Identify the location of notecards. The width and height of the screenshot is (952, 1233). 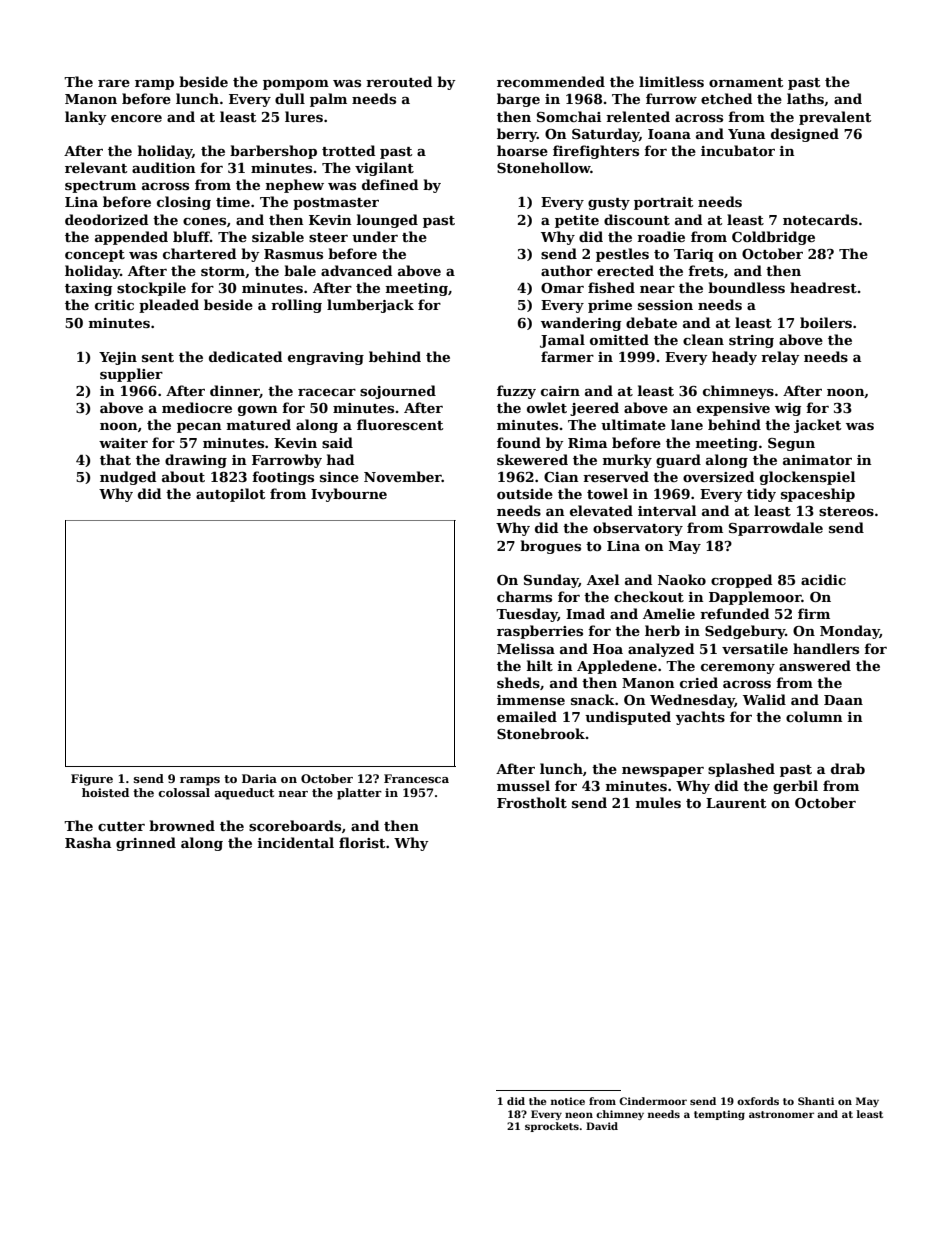
(820, 219).
